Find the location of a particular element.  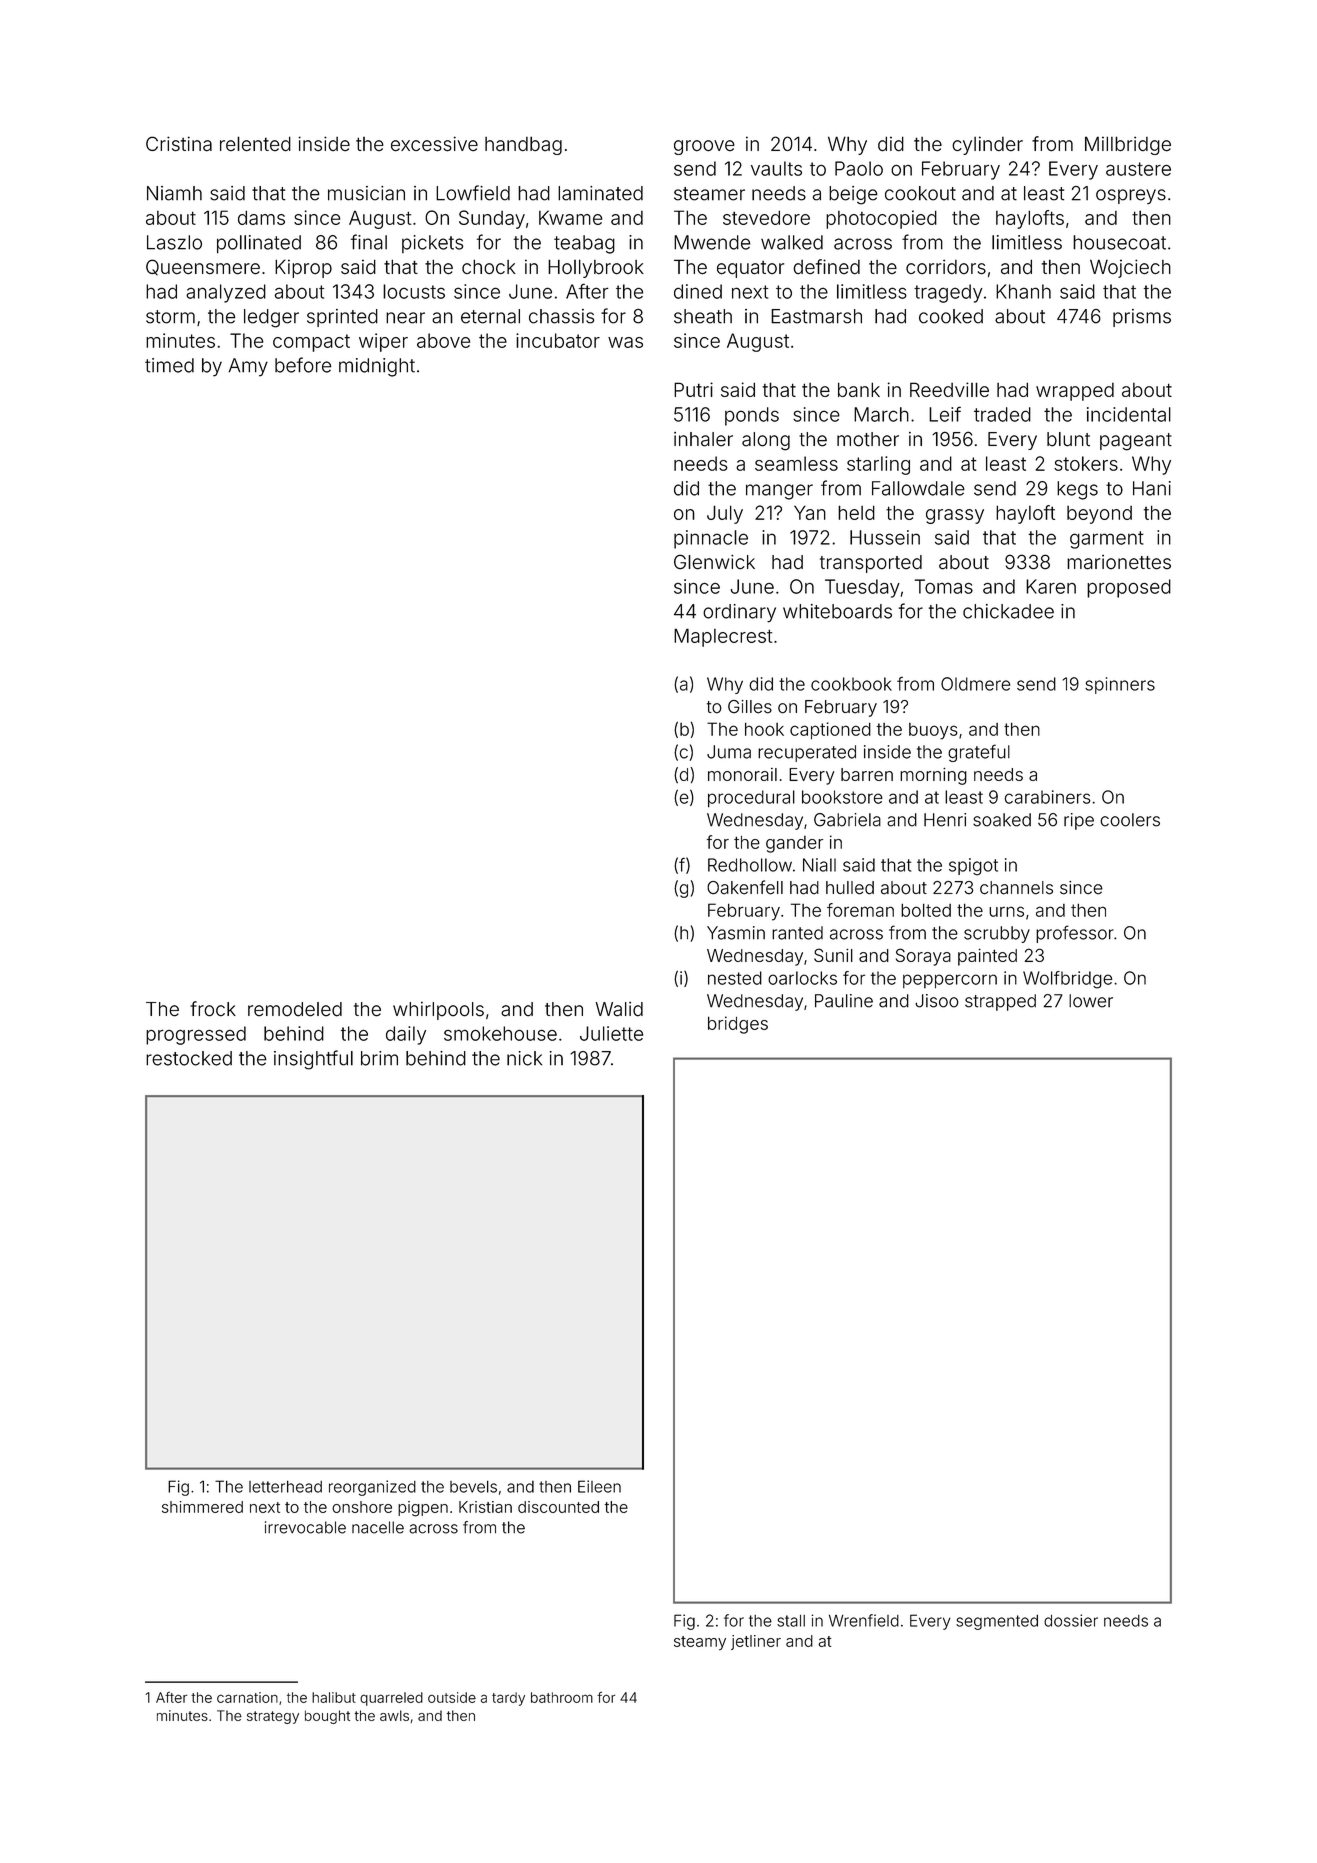

Paolo is located at coordinates (859, 168).
